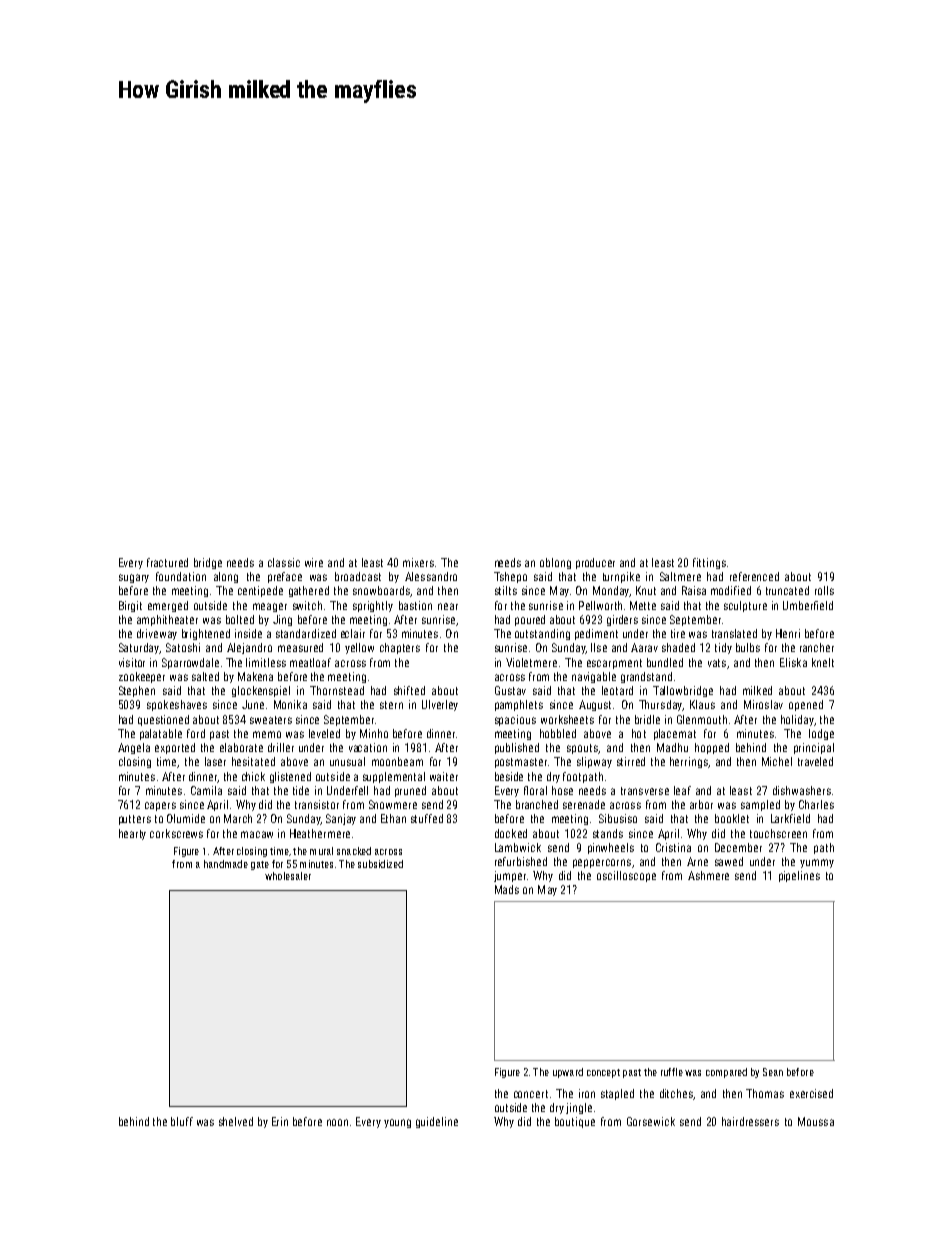  What do you see at coordinates (708, 875) in the screenshot?
I see `Ashmere` at bounding box center [708, 875].
